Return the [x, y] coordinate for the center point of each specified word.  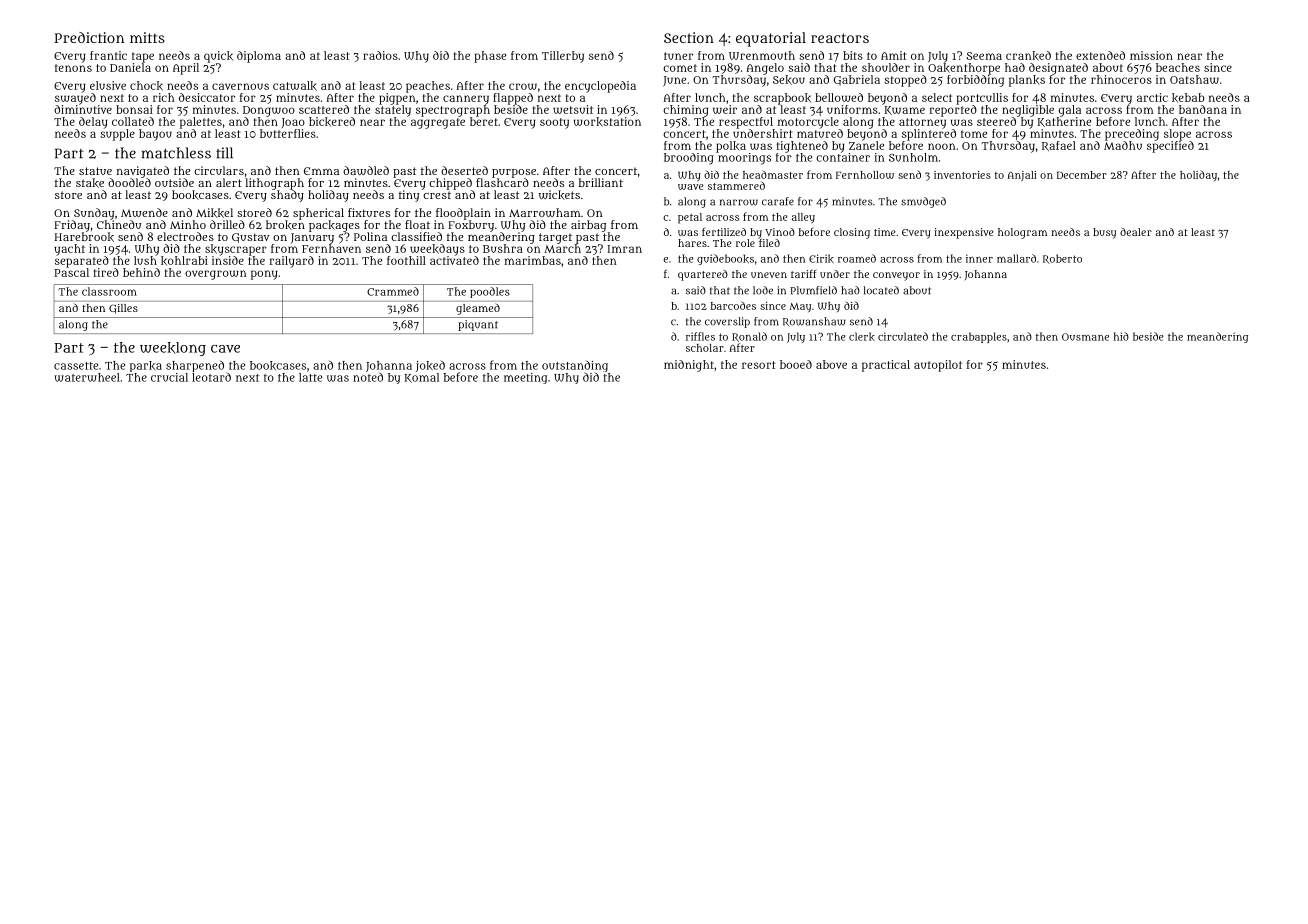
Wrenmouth [762, 55]
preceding [1132, 135]
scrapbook [782, 99]
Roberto [1062, 259]
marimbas [533, 260]
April [186, 69]
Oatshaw [1194, 79]
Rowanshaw [814, 322]
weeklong [173, 349]
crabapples [979, 337]
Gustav [250, 238]
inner [979, 258]
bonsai [134, 109]
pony [264, 275]
